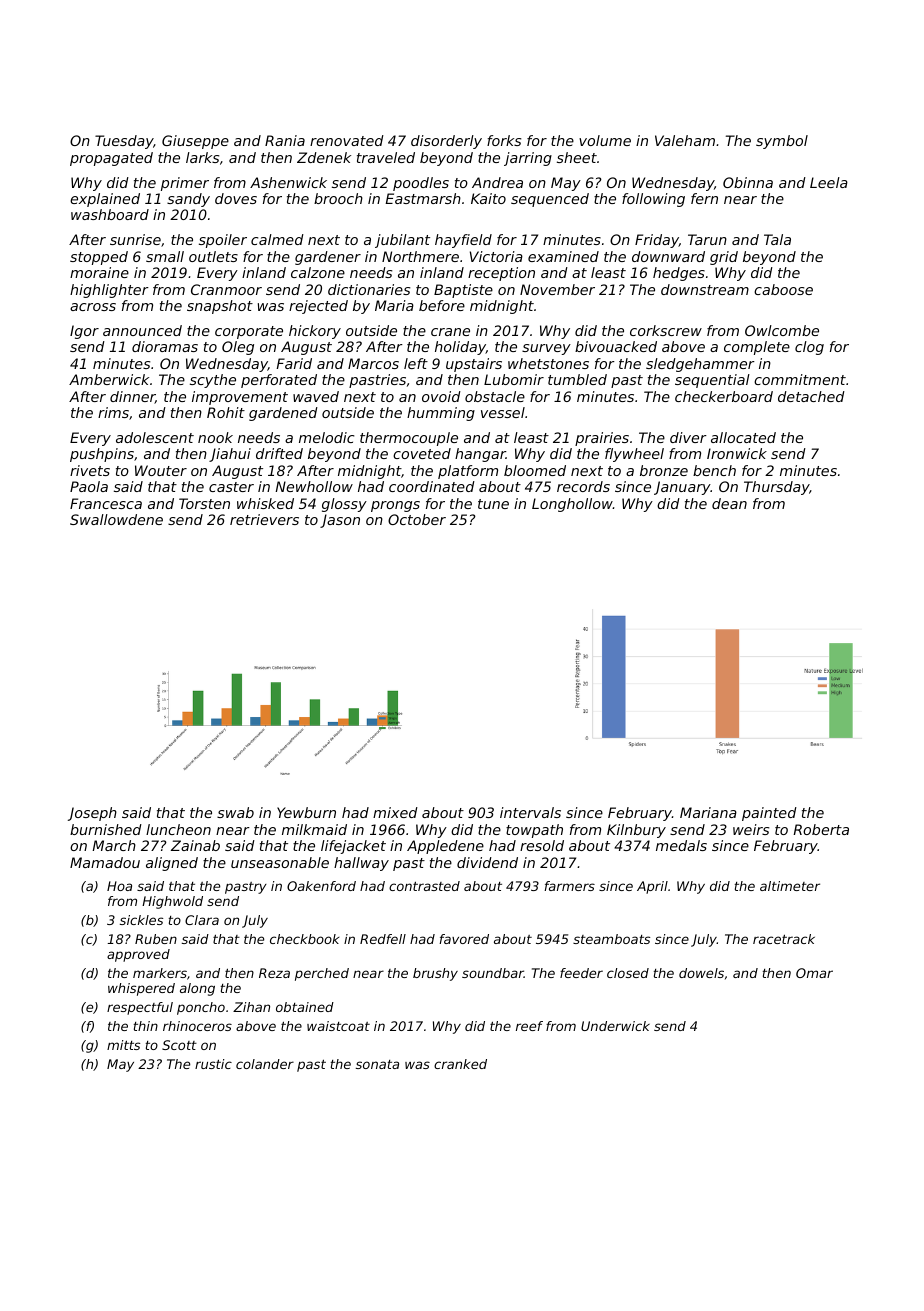 This image has height=1311, width=924. Describe the element at coordinates (751, 829) in the image. I see `weirs` at that location.
